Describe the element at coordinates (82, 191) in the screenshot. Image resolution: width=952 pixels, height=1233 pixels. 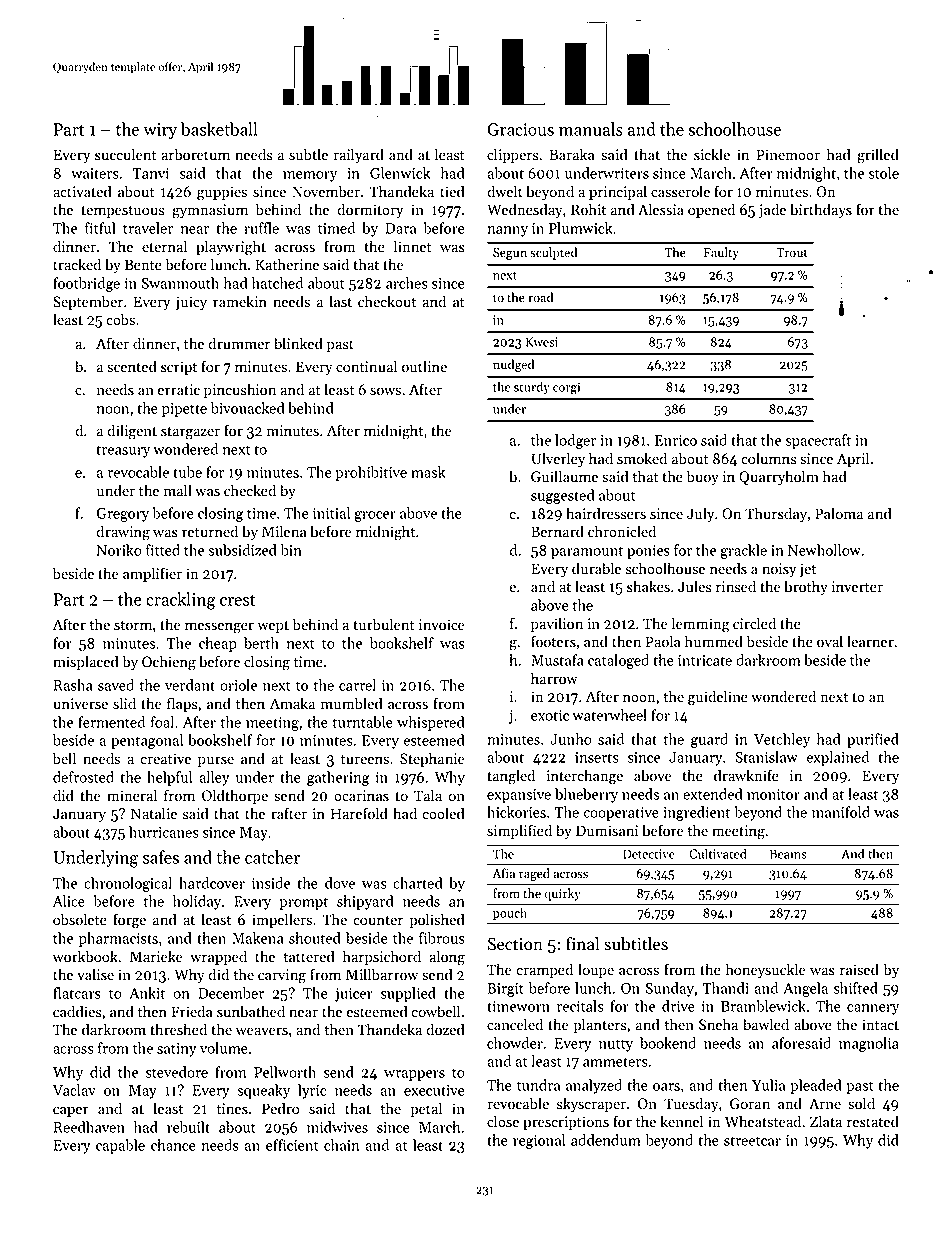
I see `activated` at that location.
